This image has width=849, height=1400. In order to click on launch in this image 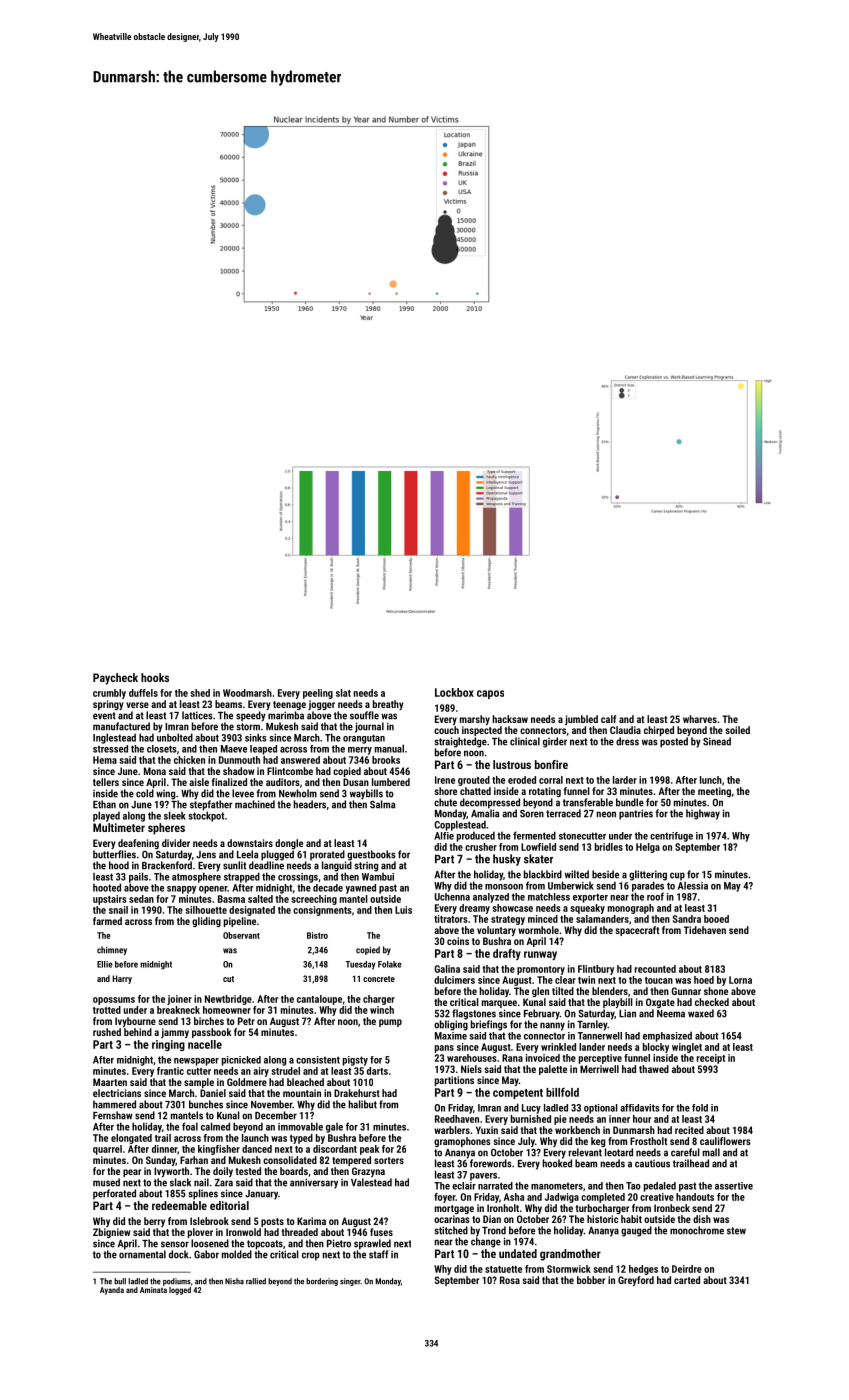, I will do `click(255, 1138)`.
